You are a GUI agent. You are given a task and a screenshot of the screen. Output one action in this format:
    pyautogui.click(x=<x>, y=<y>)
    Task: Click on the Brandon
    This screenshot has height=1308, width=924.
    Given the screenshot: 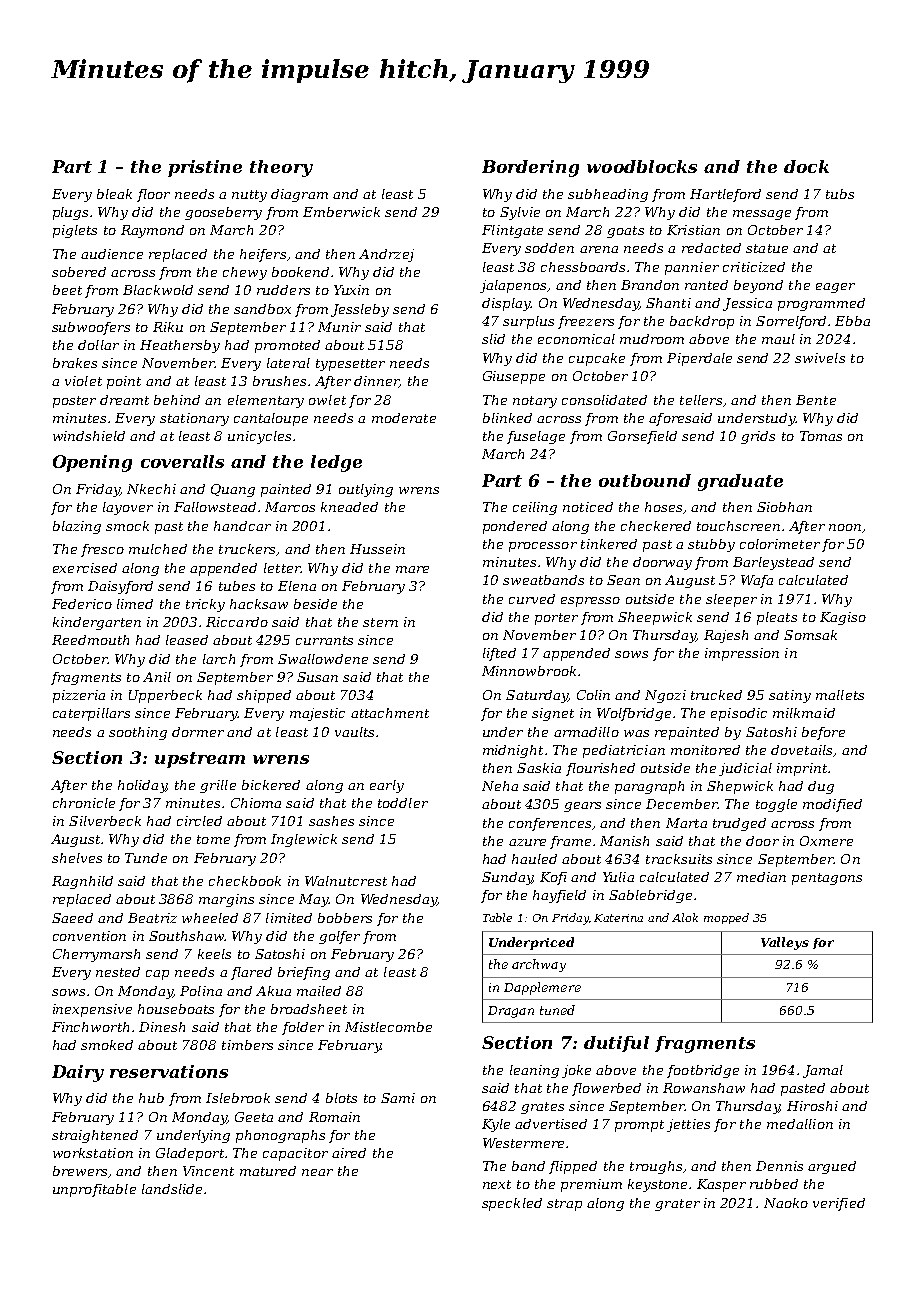 What is the action you would take?
    pyautogui.click(x=650, y=285)
